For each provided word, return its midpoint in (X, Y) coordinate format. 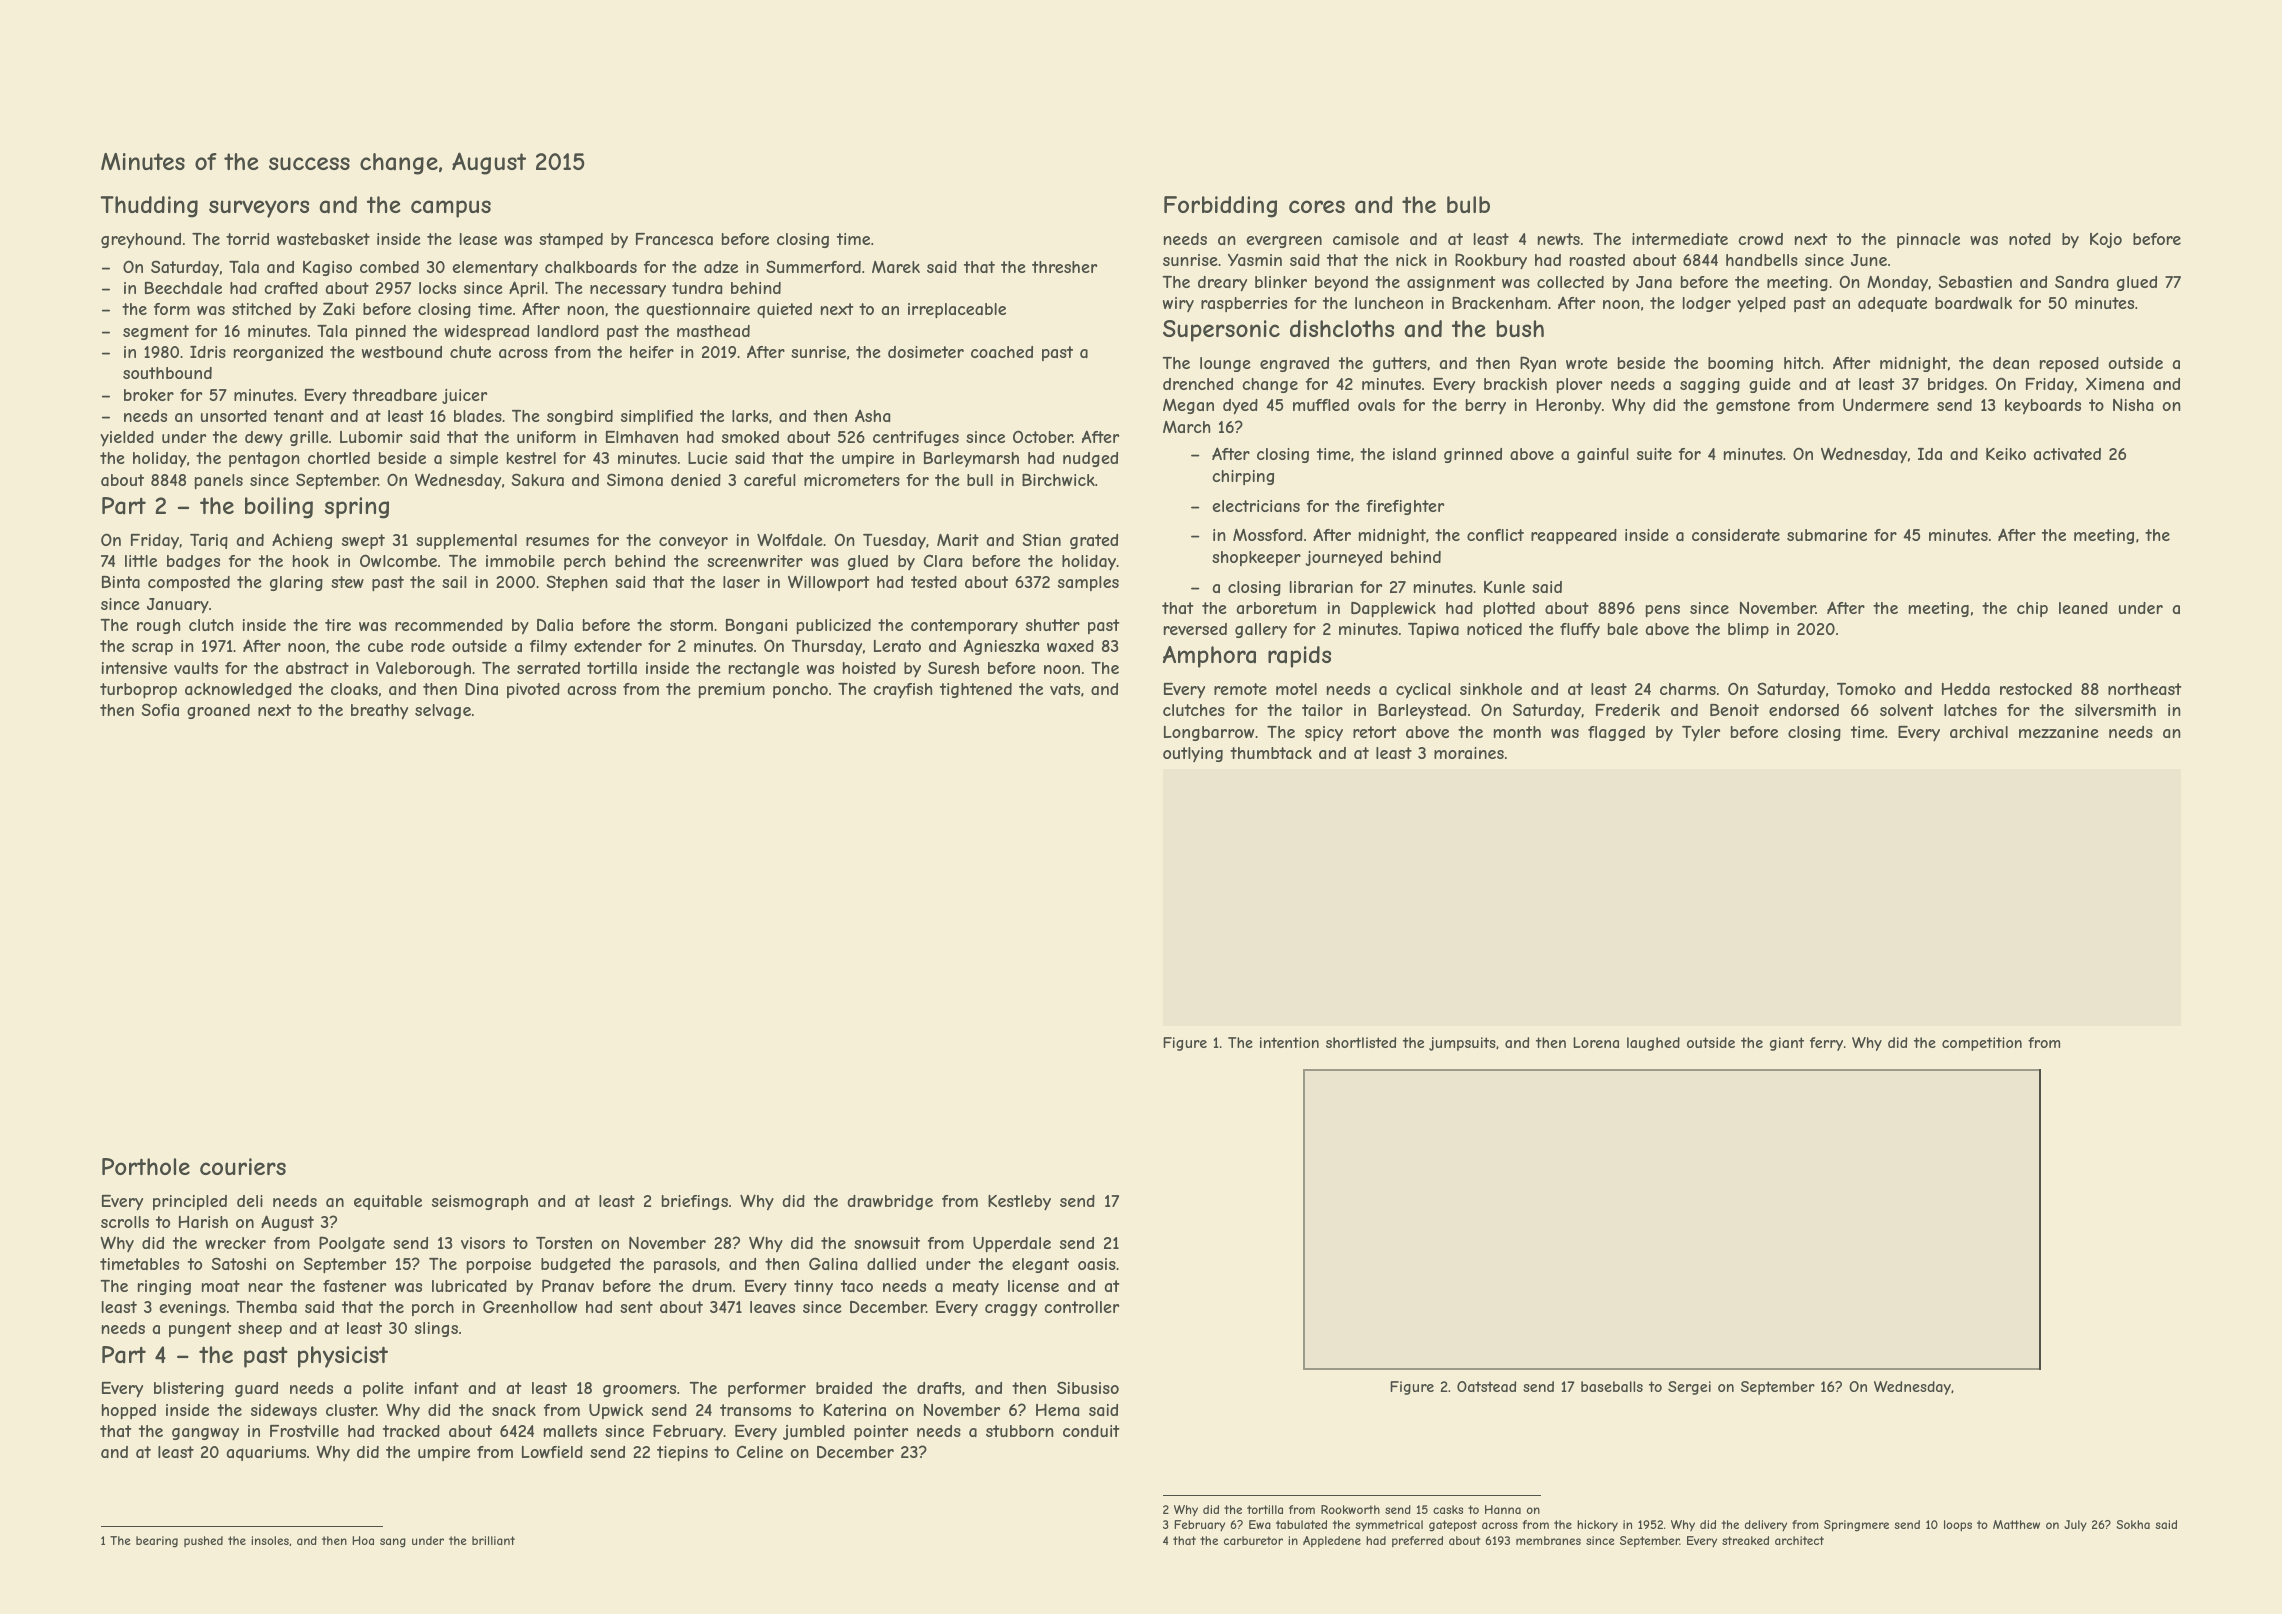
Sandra (2081, 281)
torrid (247, 239)
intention (1289, 1042)
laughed (1653, 1044)
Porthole (146, 1166)
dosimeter (926, 352)
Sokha (2133, 1524)
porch (433, 1308)
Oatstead (1486, 1386)
